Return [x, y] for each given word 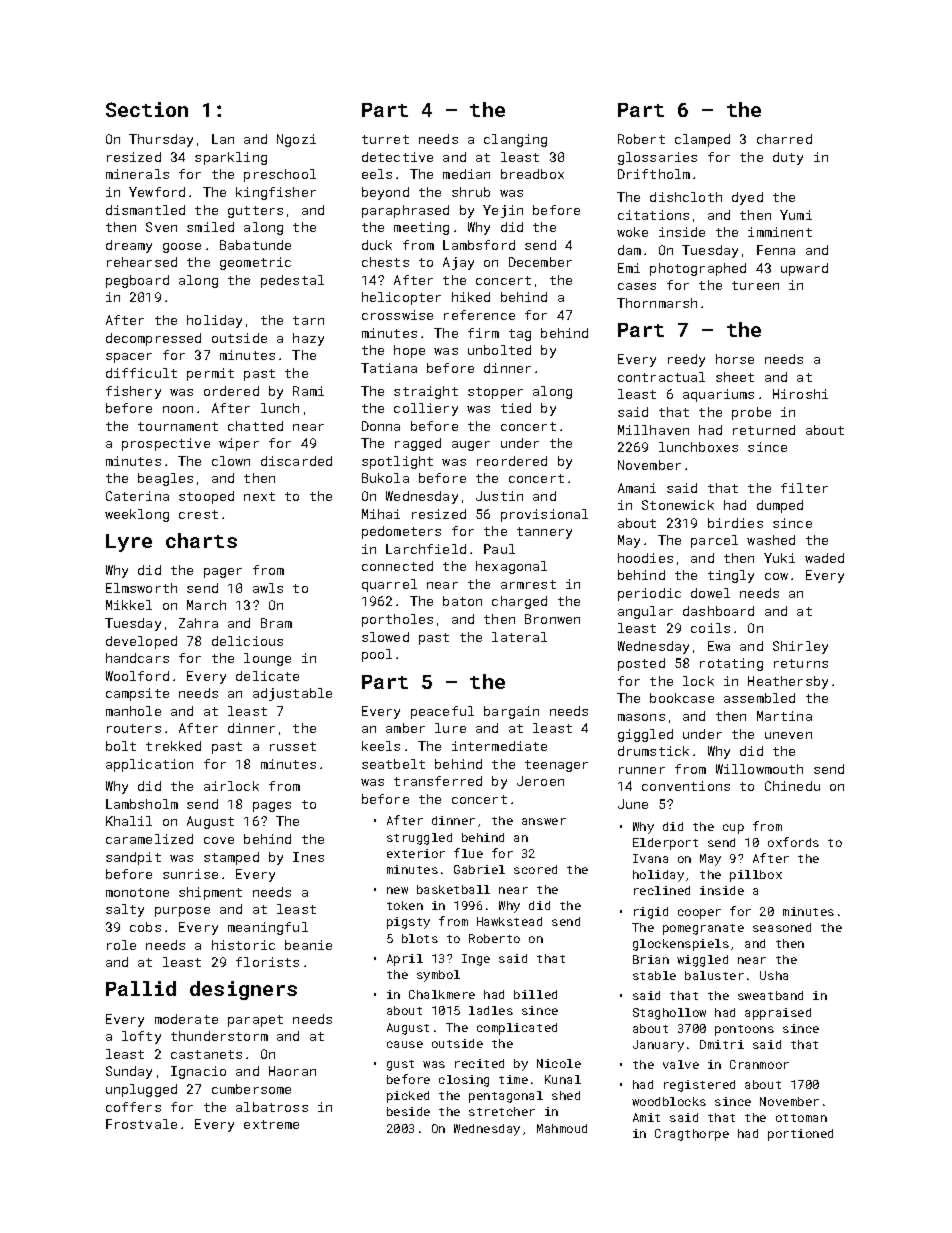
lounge [267, 659]
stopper [495, 393]
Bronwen [552, 619]
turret [385, 139]
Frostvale [141, 1124]
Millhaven [653, 430]
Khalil [129, 821]
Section [147, 109]
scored [535, 869]
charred [784, 139]
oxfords [793, 842]
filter [804, 488]
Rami [308, 391]
